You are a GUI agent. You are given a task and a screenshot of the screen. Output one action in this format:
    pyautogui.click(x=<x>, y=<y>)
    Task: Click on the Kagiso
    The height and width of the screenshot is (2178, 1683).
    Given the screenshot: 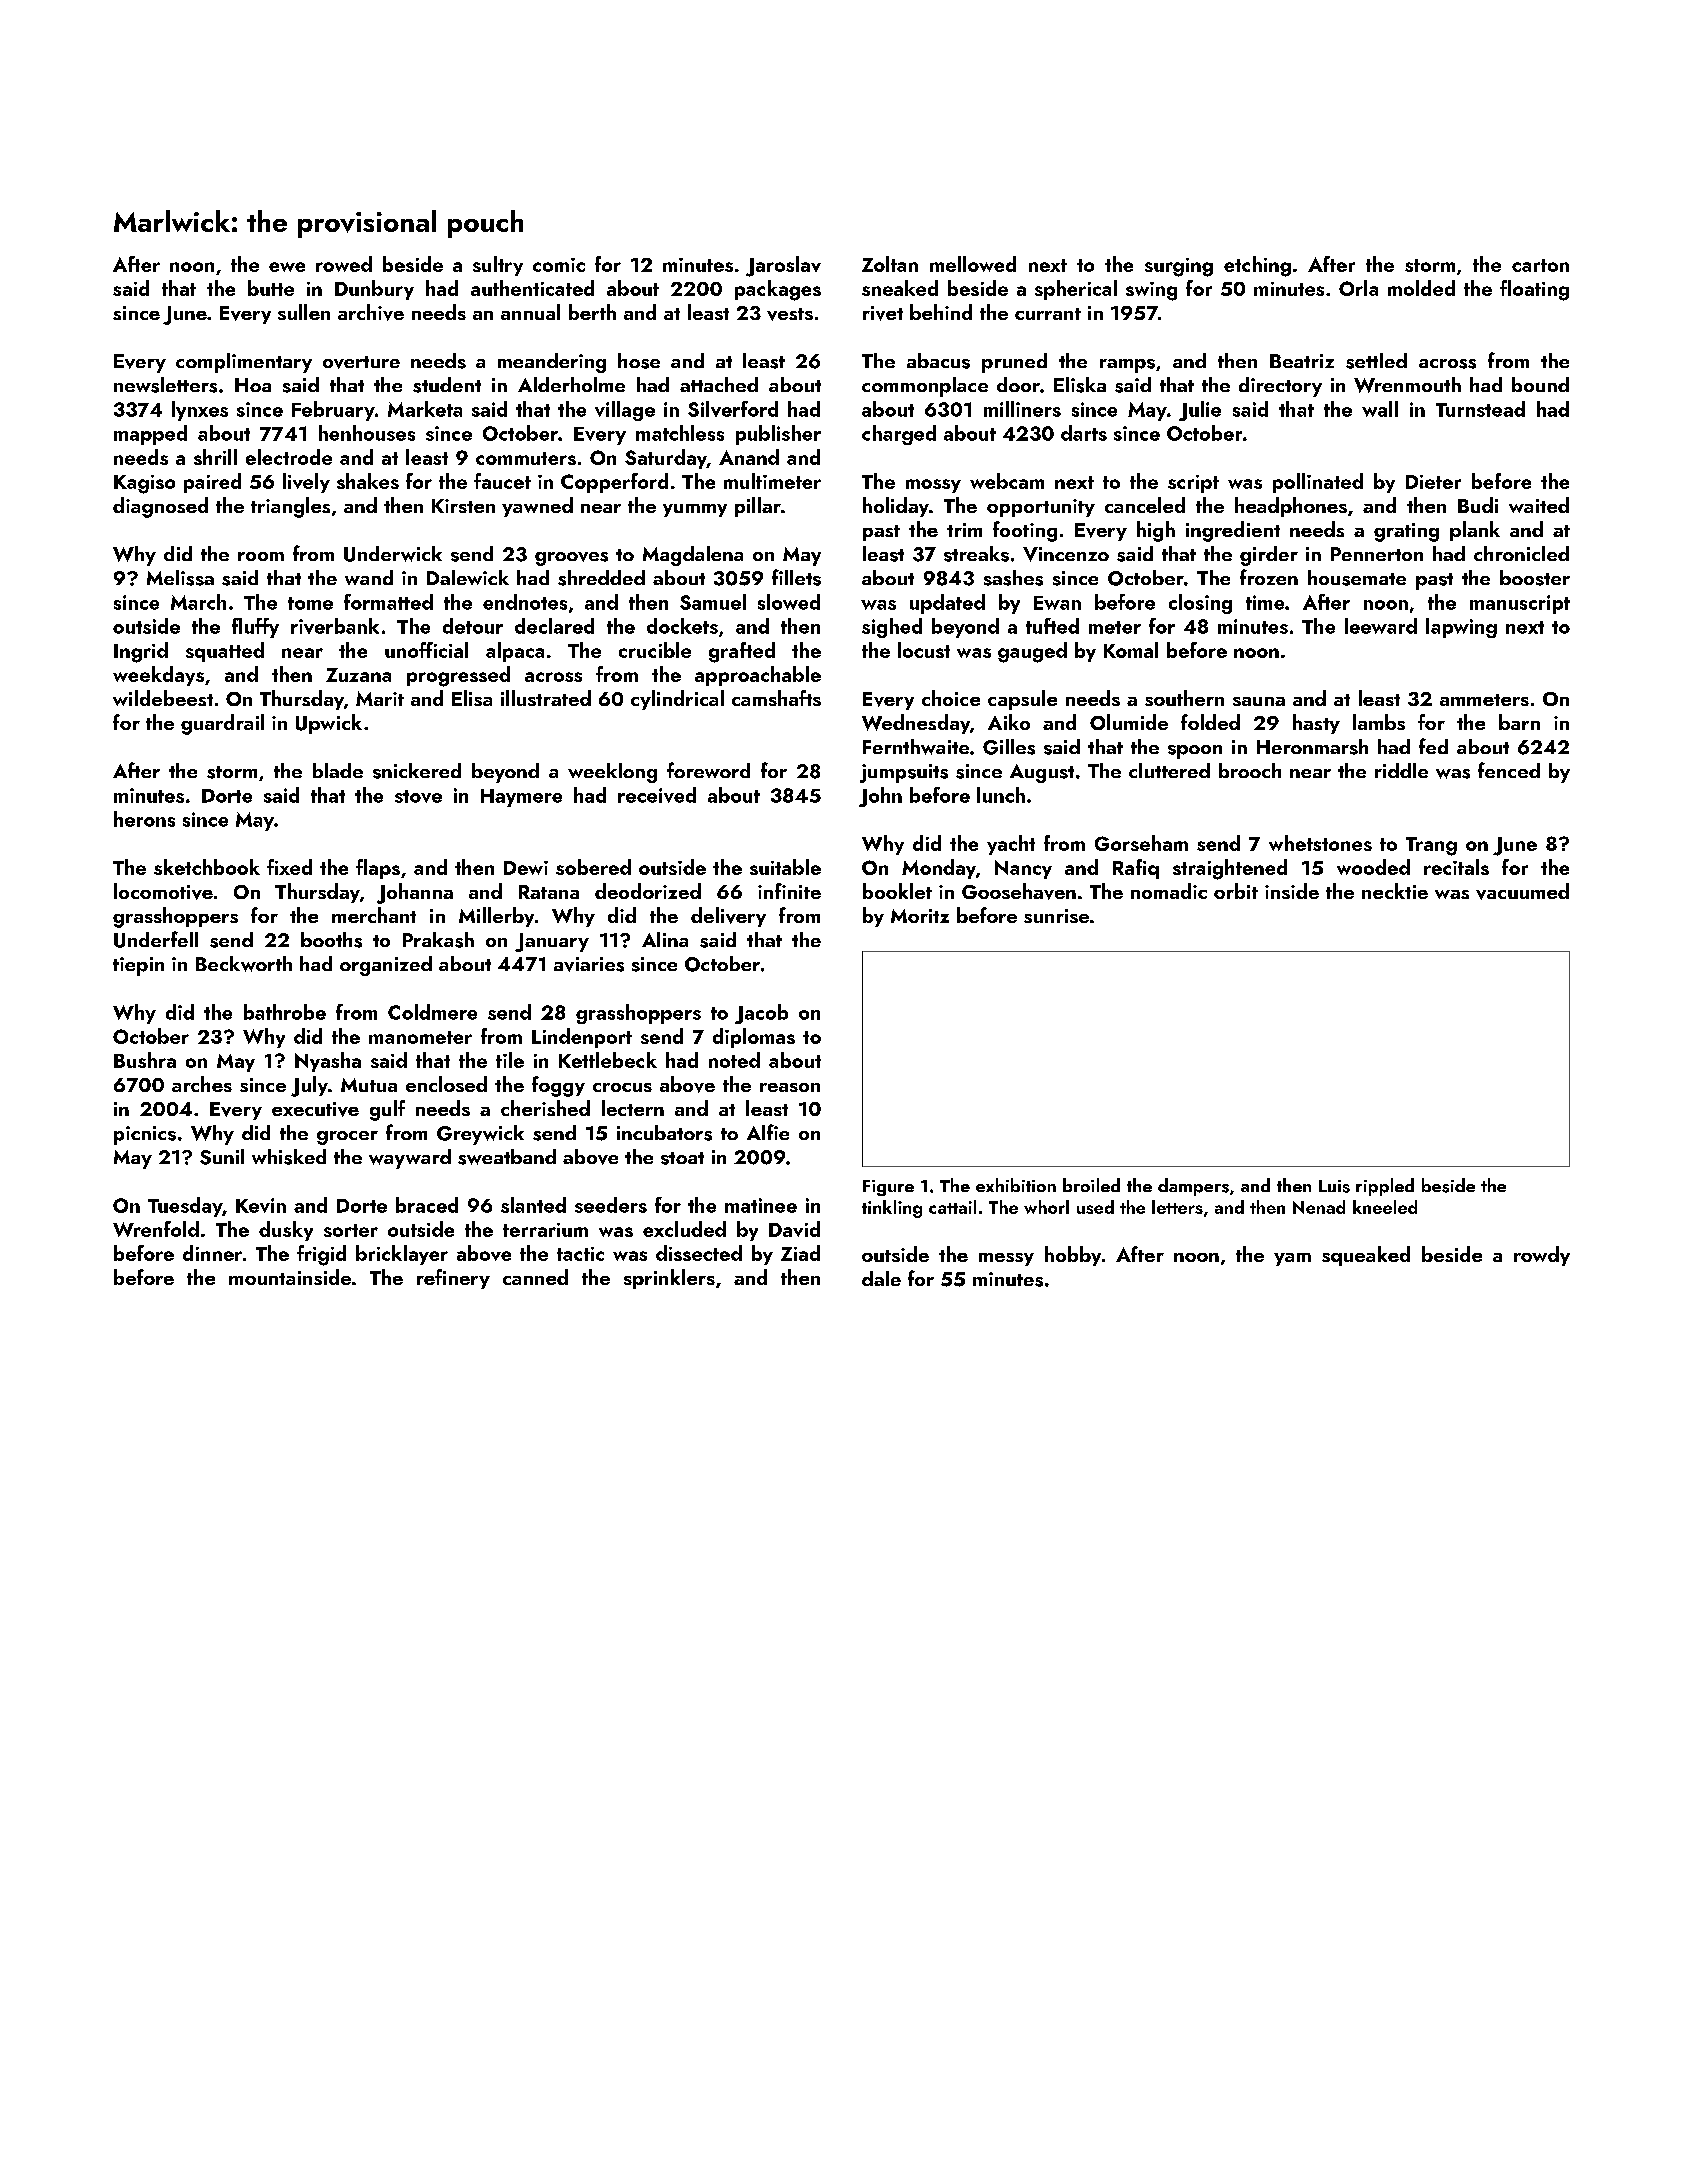 What is the action you would take?
    pyautogui.click(x=144, y=484)
